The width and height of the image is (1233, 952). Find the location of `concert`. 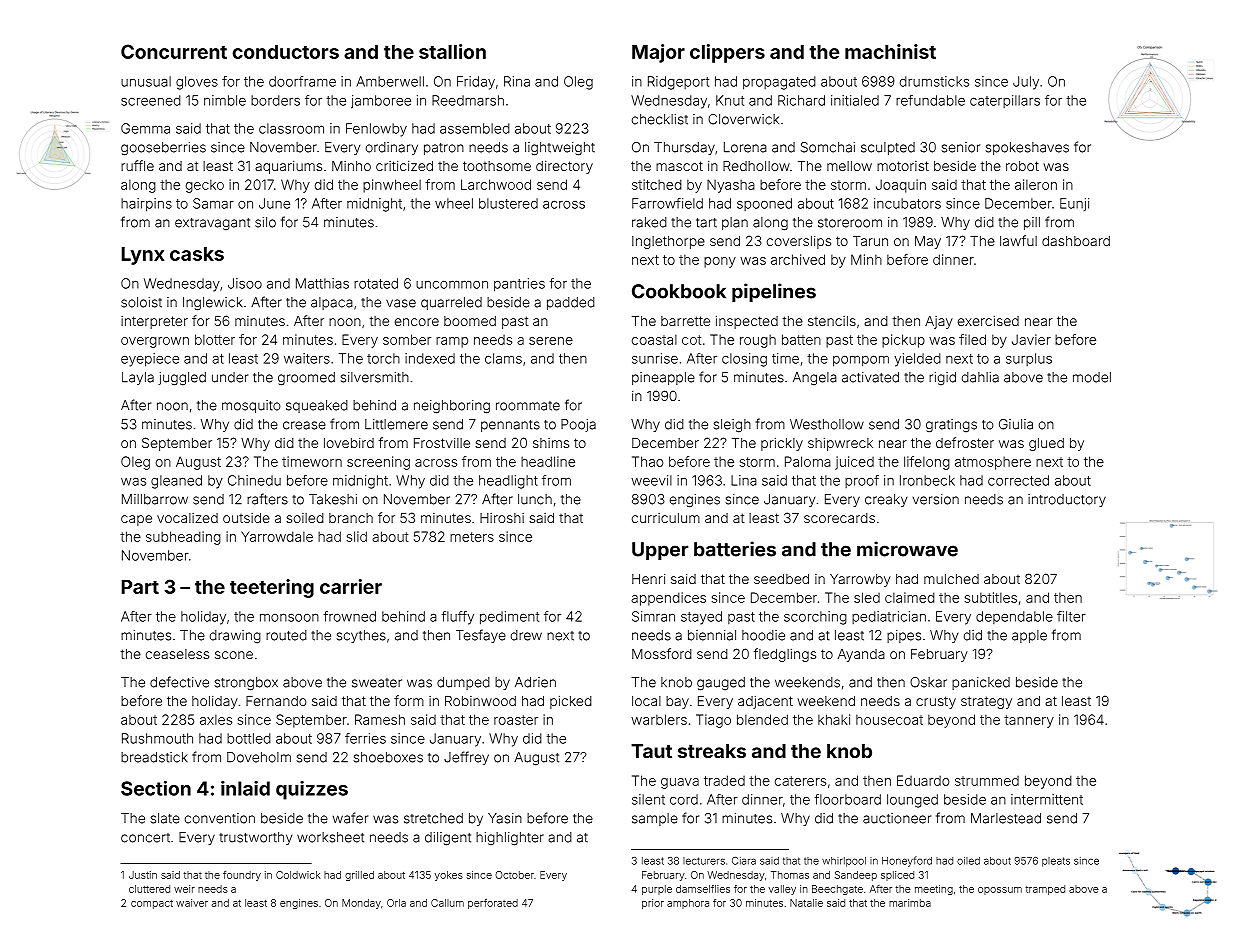

concert is located at coordinates (145, 838).
